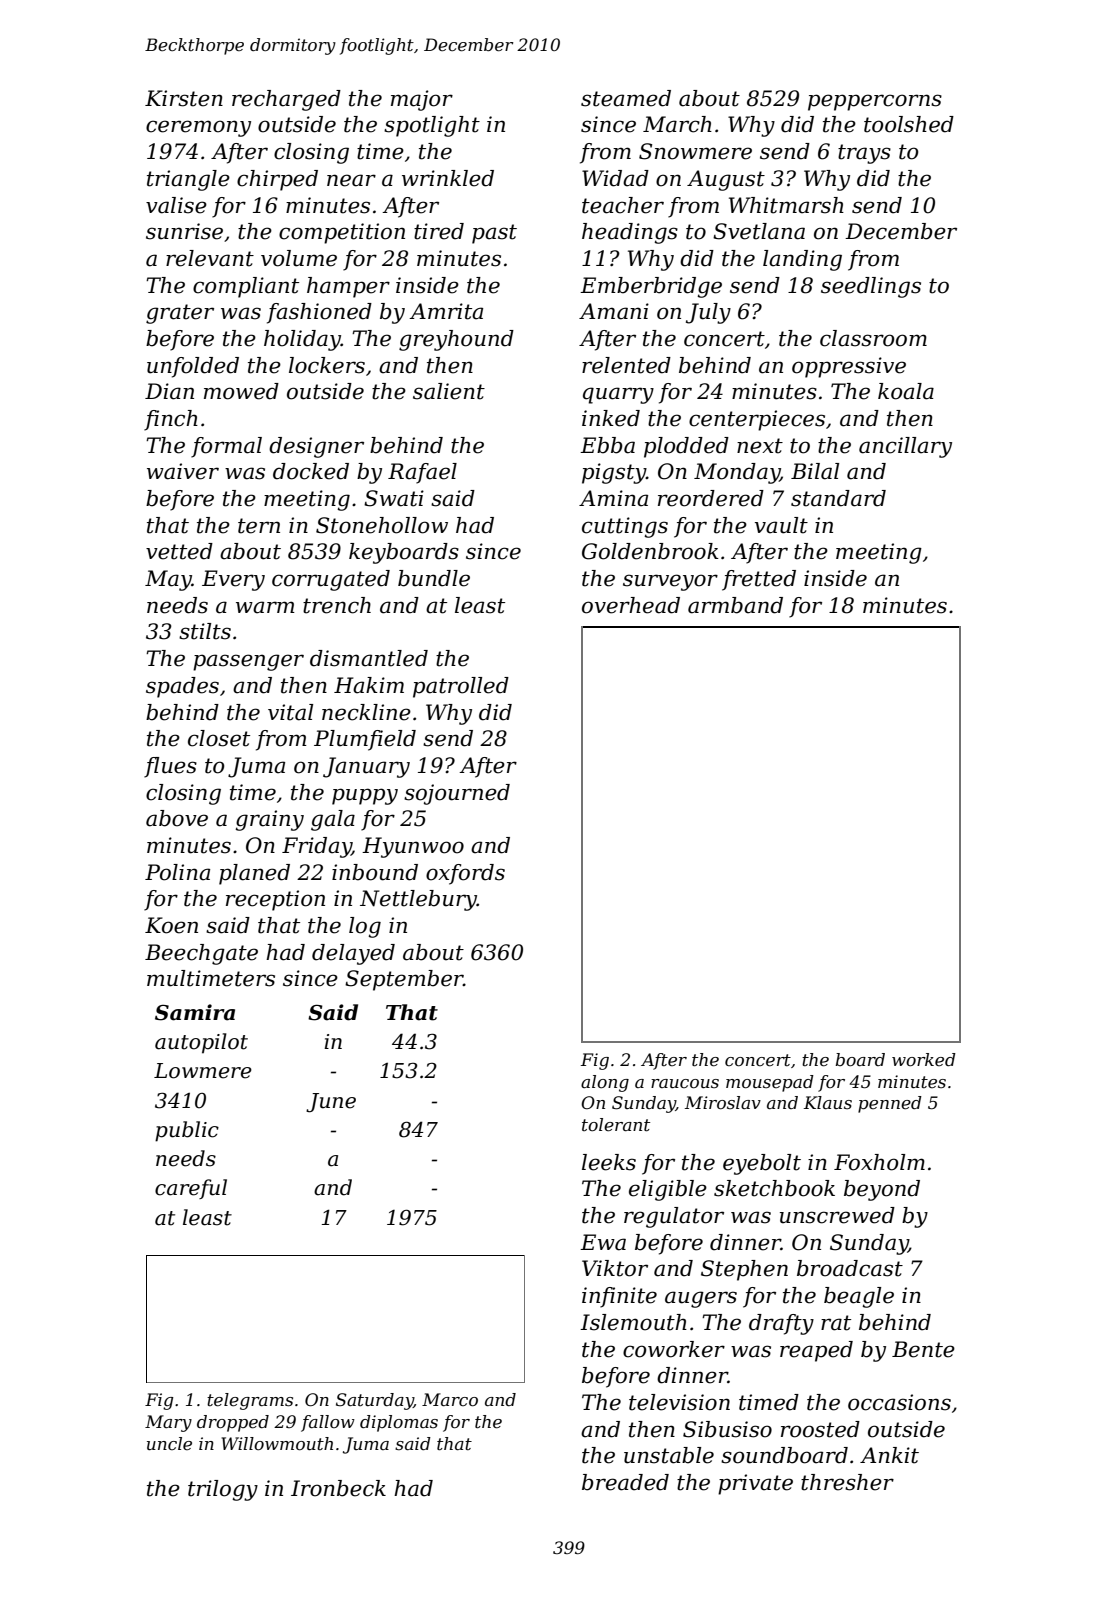  I want to click on oxfords, so click(465, 874).
